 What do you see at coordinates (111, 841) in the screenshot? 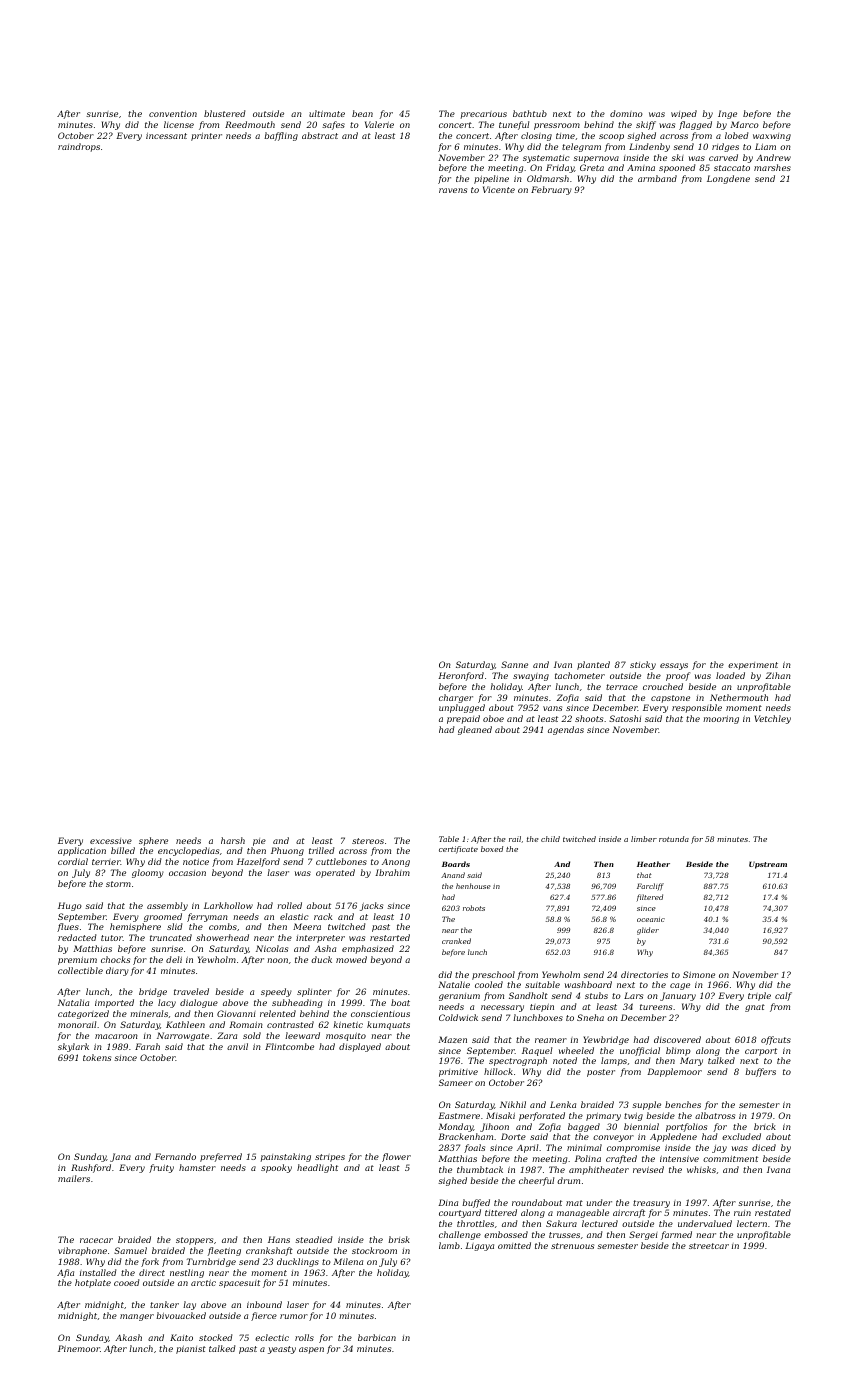
I see `excessive` at bounding box center [111, 841].
